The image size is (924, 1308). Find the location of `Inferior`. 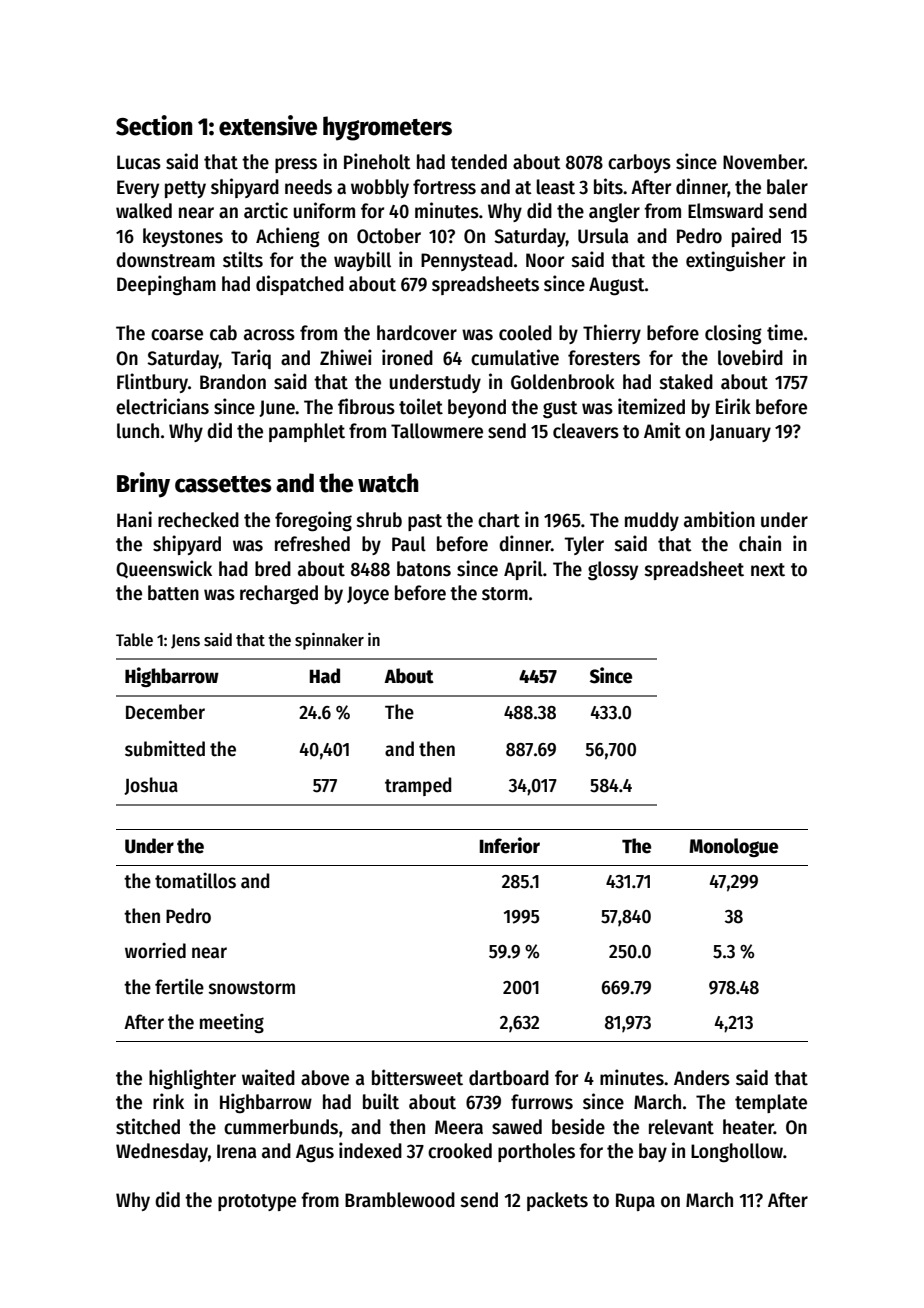

Inferior is located at coordinates (510, 845).
